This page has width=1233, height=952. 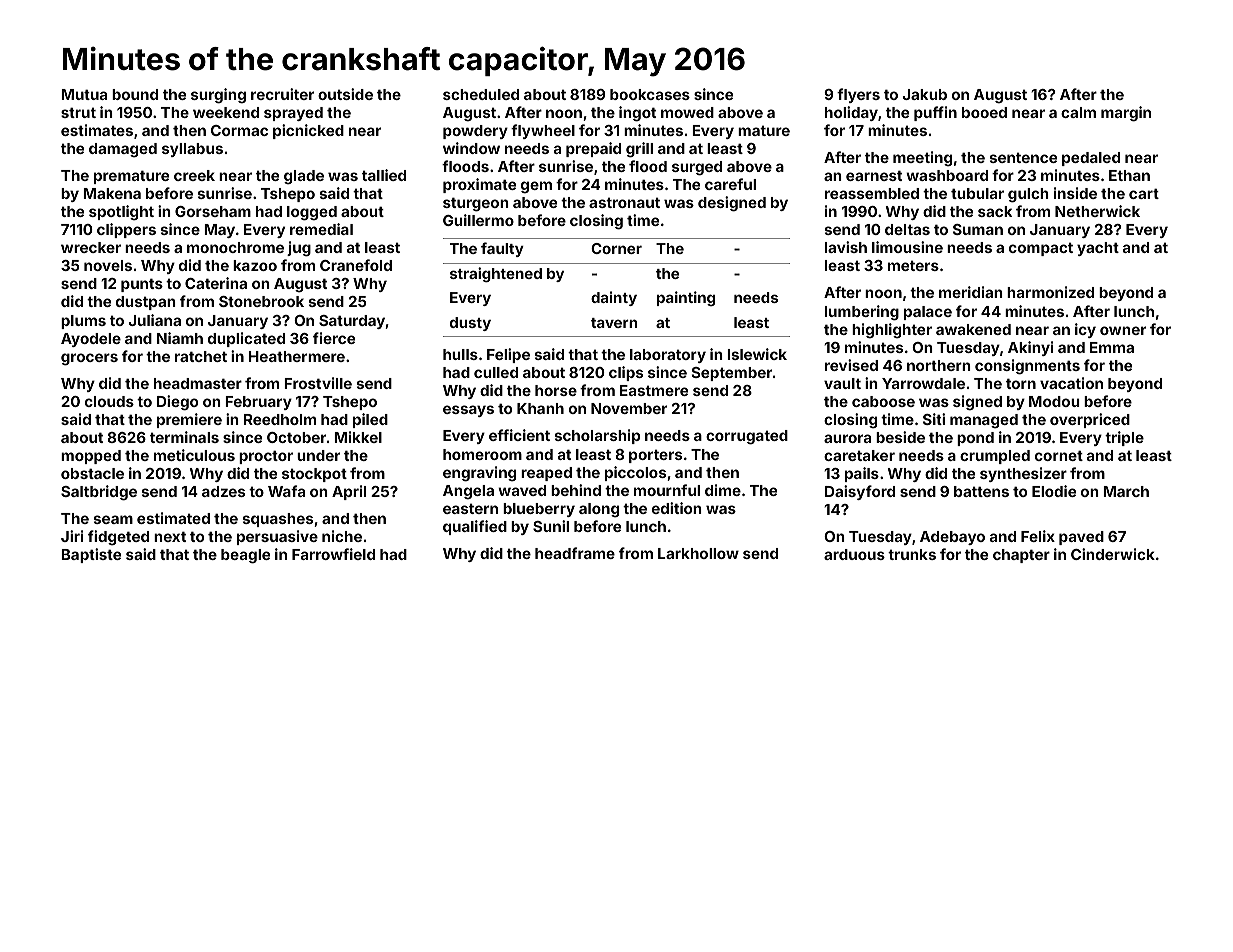 I want to click on awakened, so click(x=973, y=329).
